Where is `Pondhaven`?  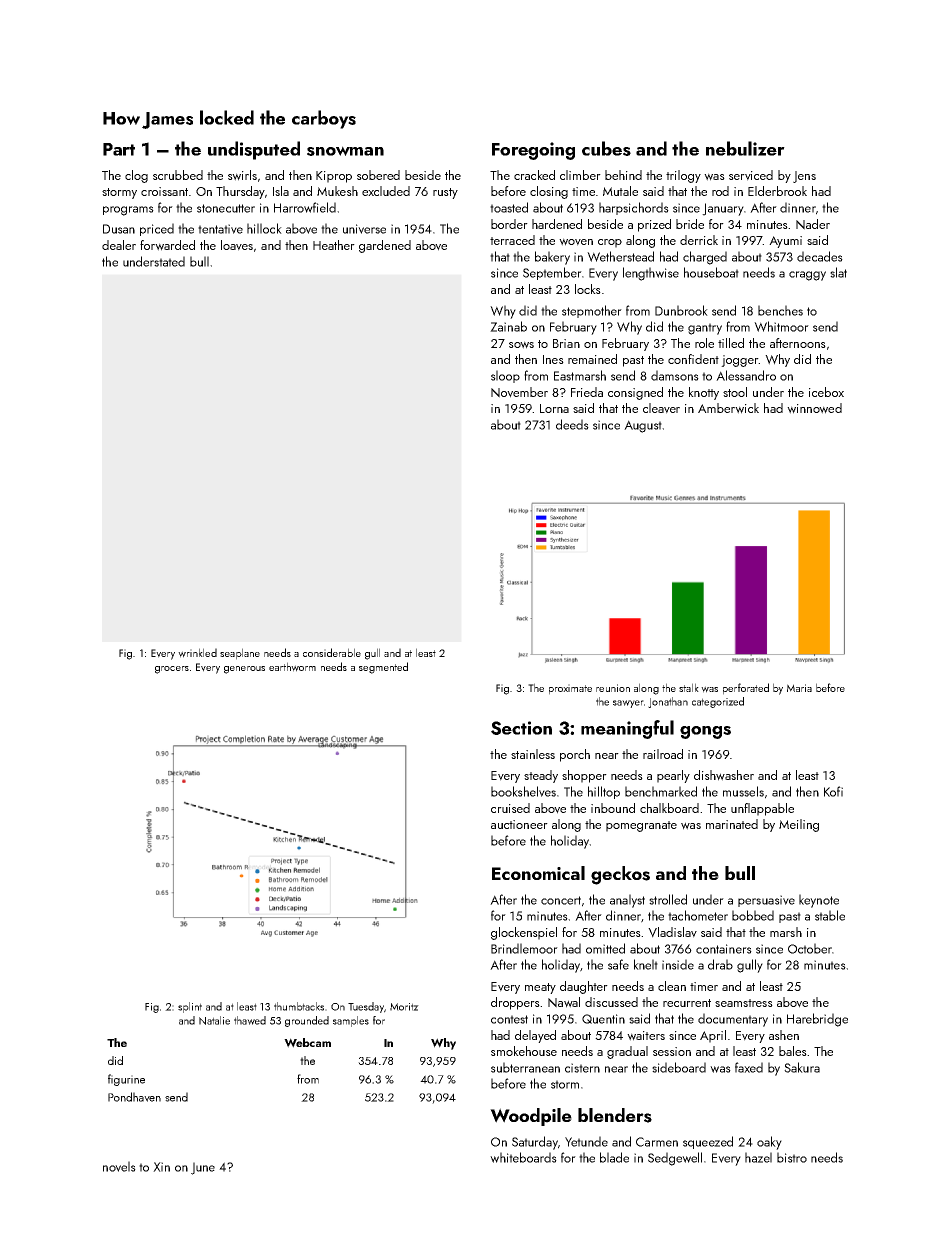
Pondhaven is located at coordinates (134, 1097).
